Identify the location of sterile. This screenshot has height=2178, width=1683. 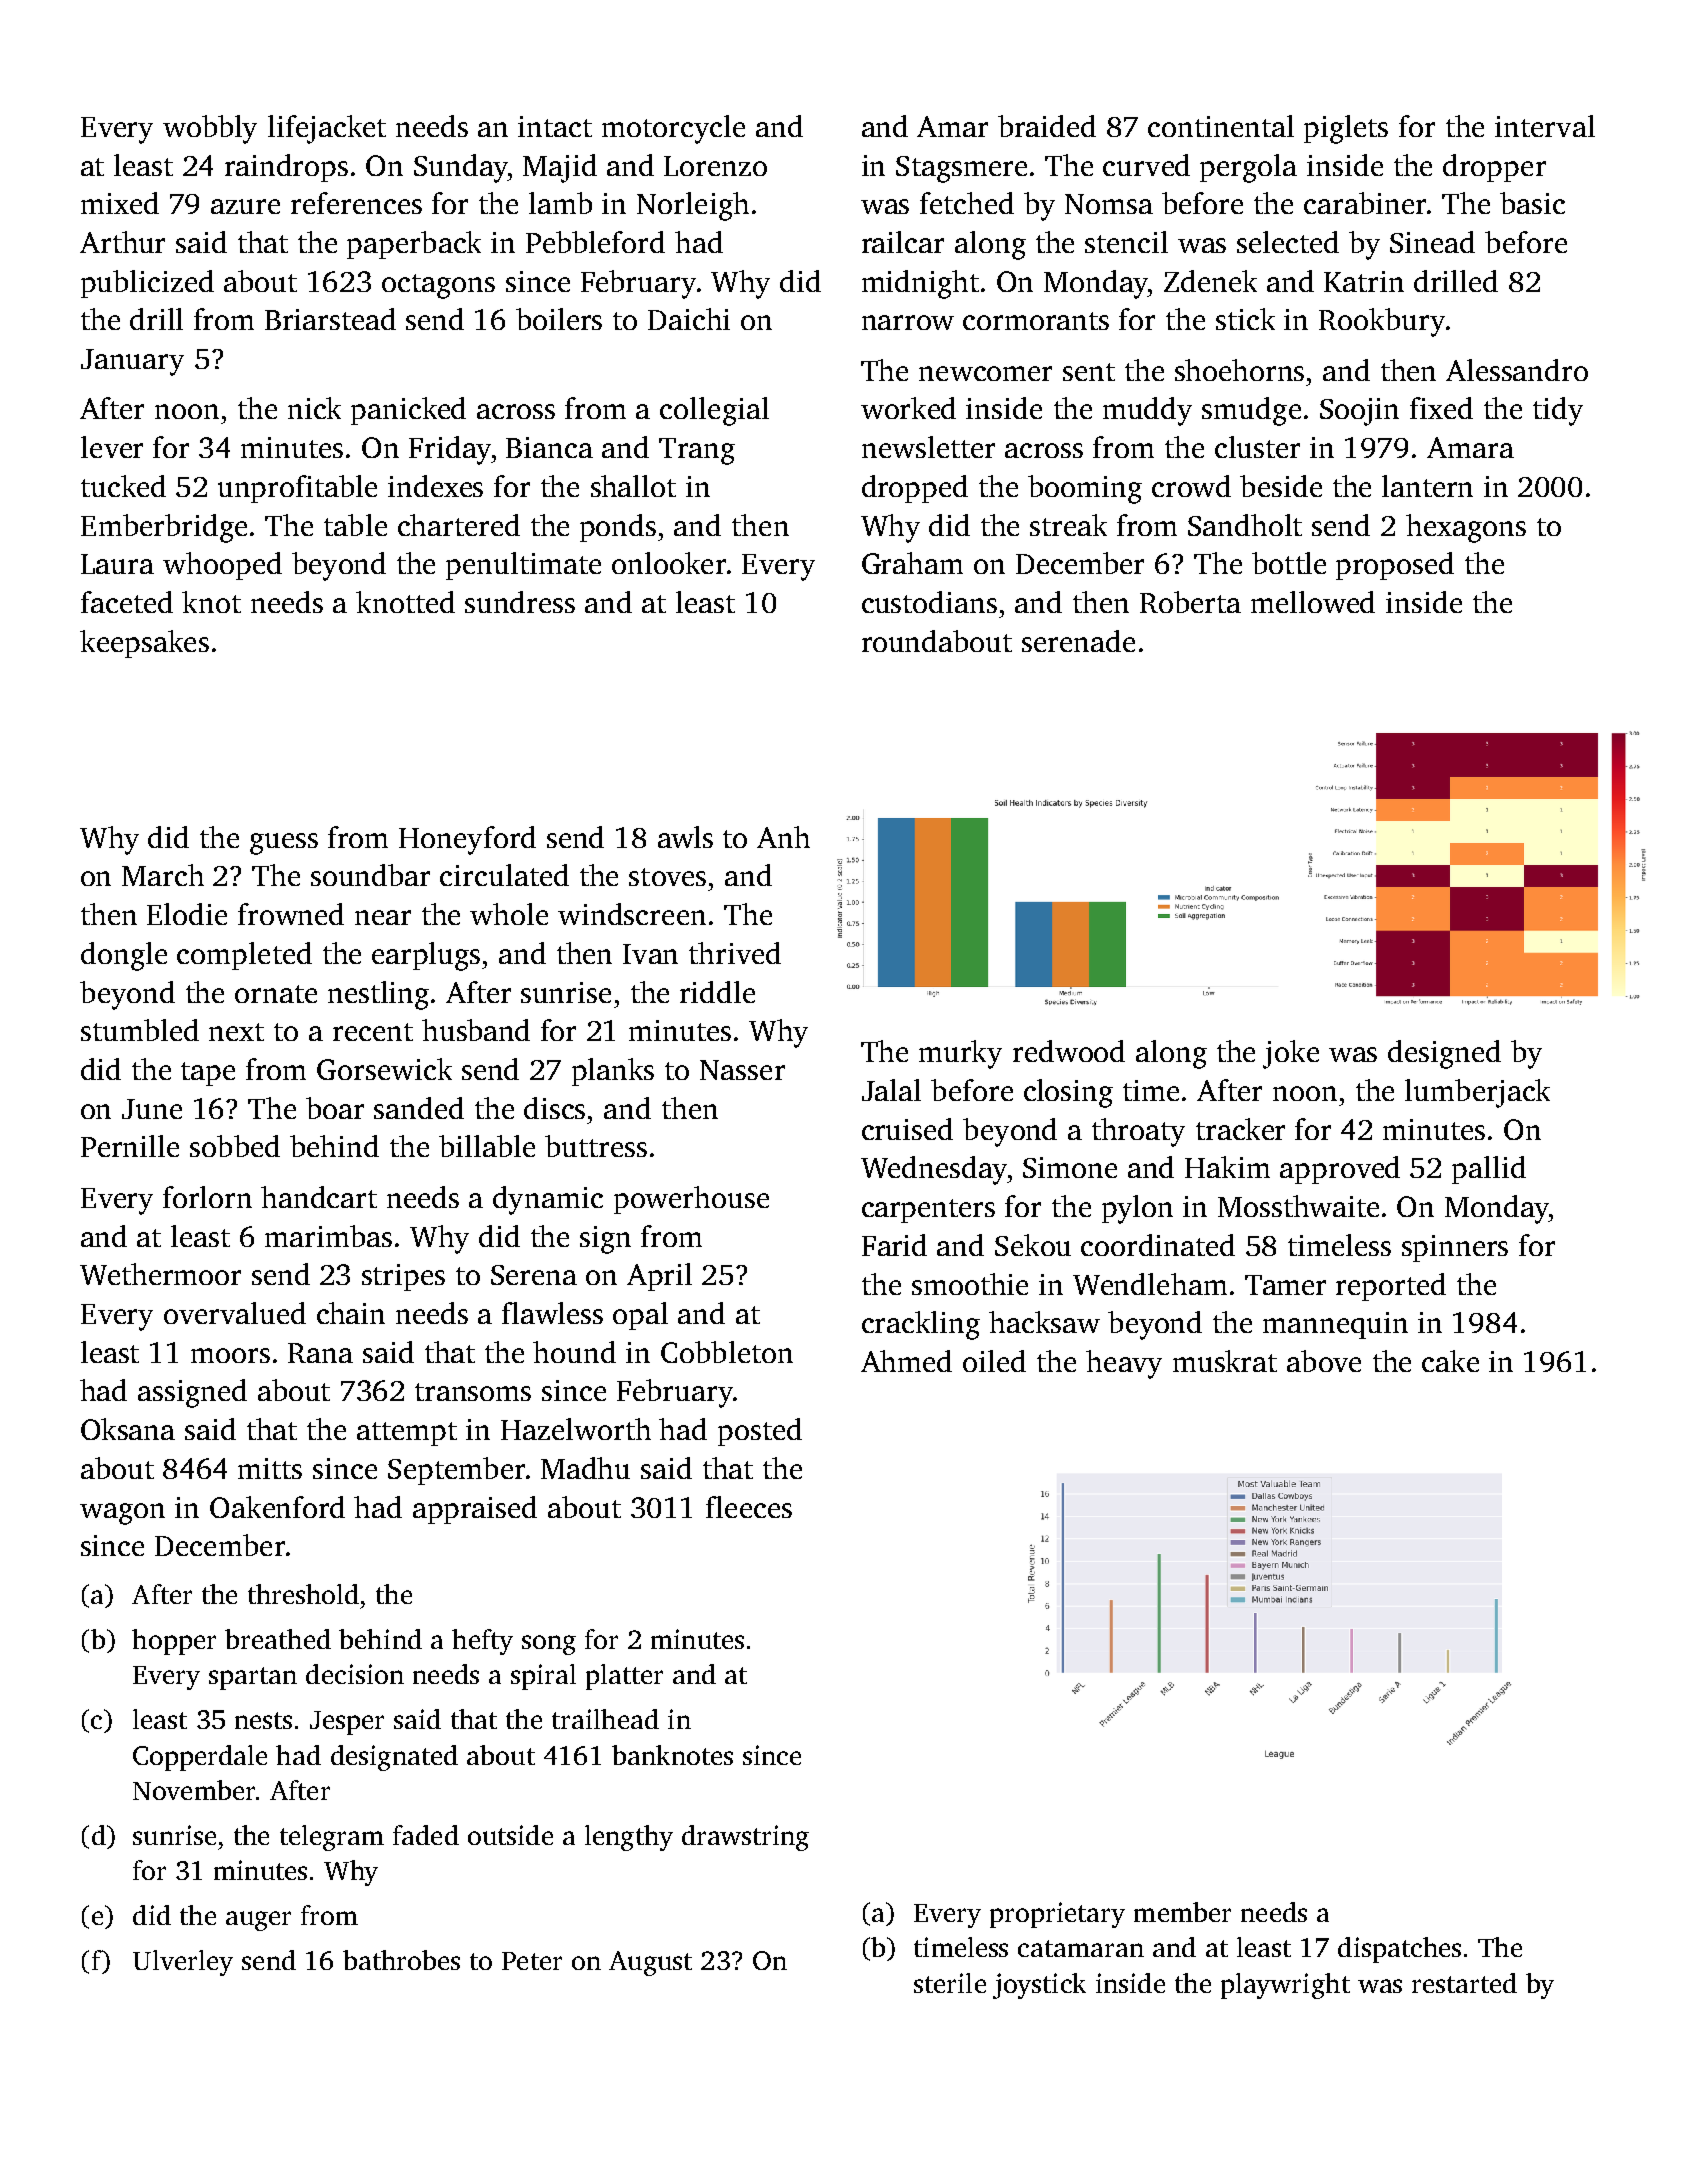
(950, 1983).
